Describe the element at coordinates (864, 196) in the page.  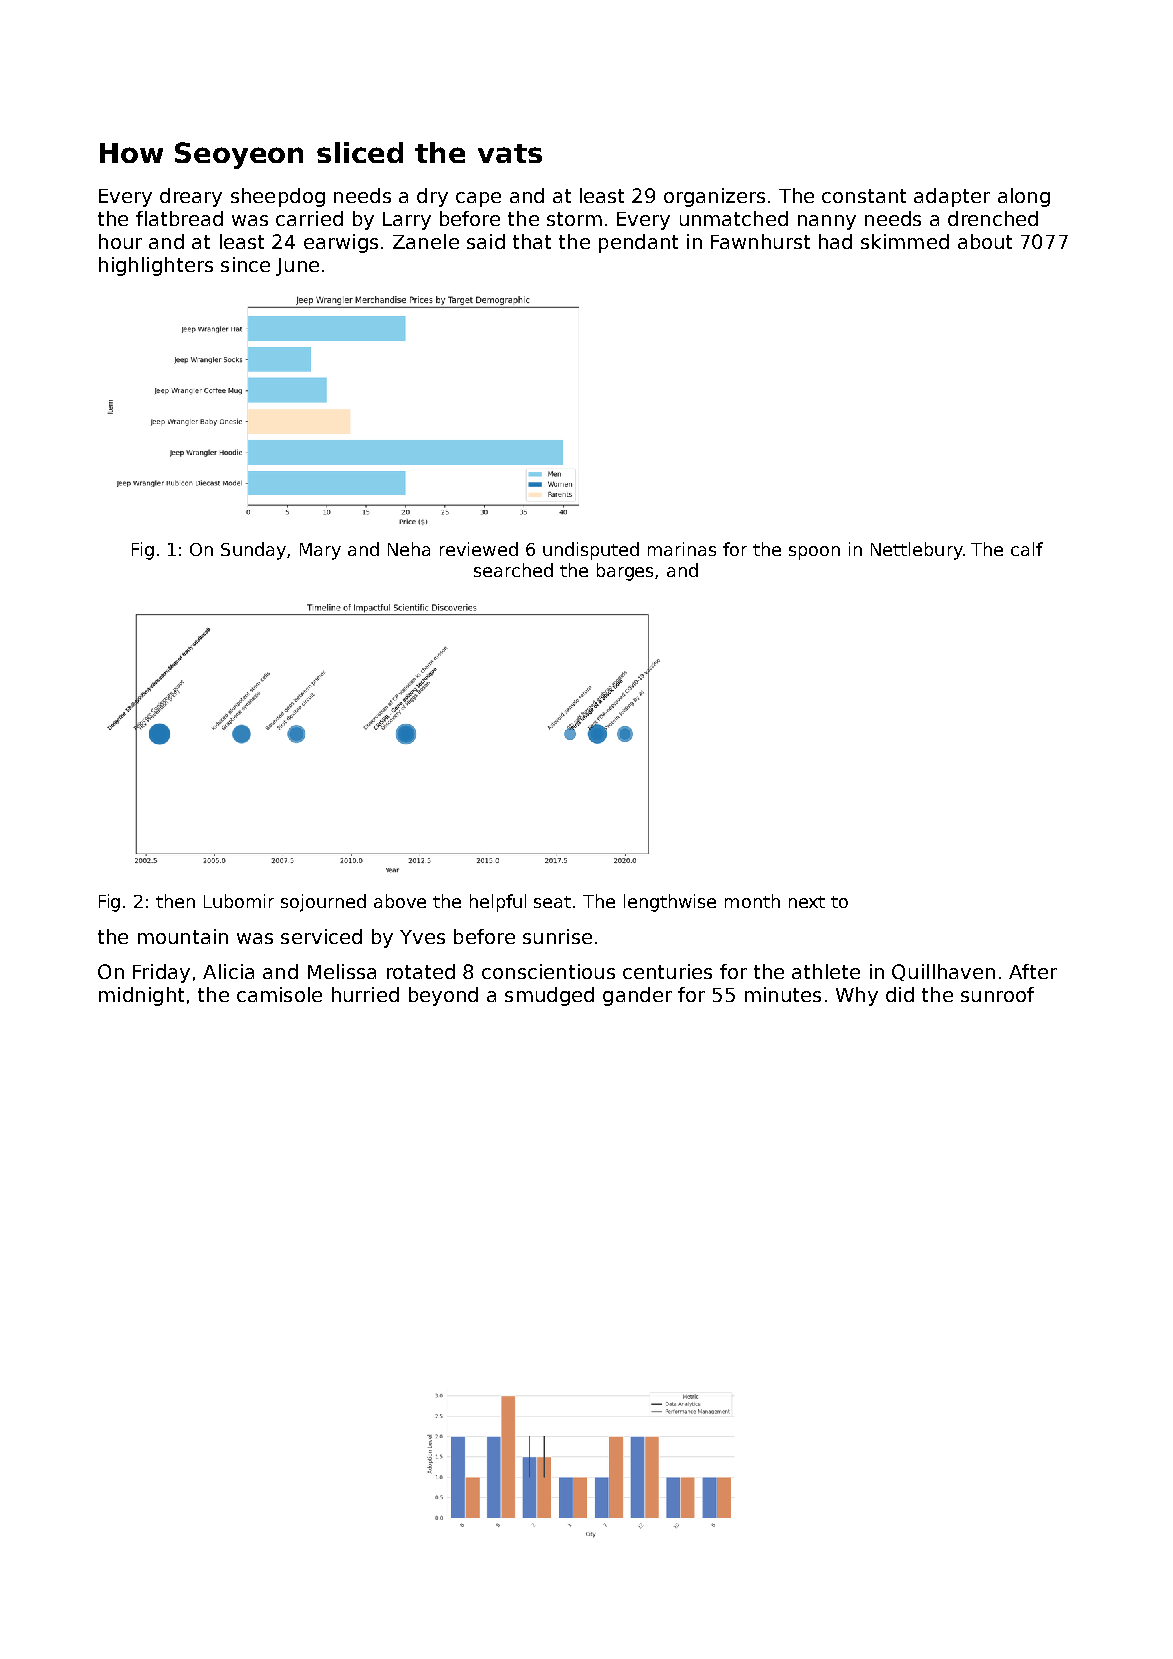
I see `constant` at that location.
